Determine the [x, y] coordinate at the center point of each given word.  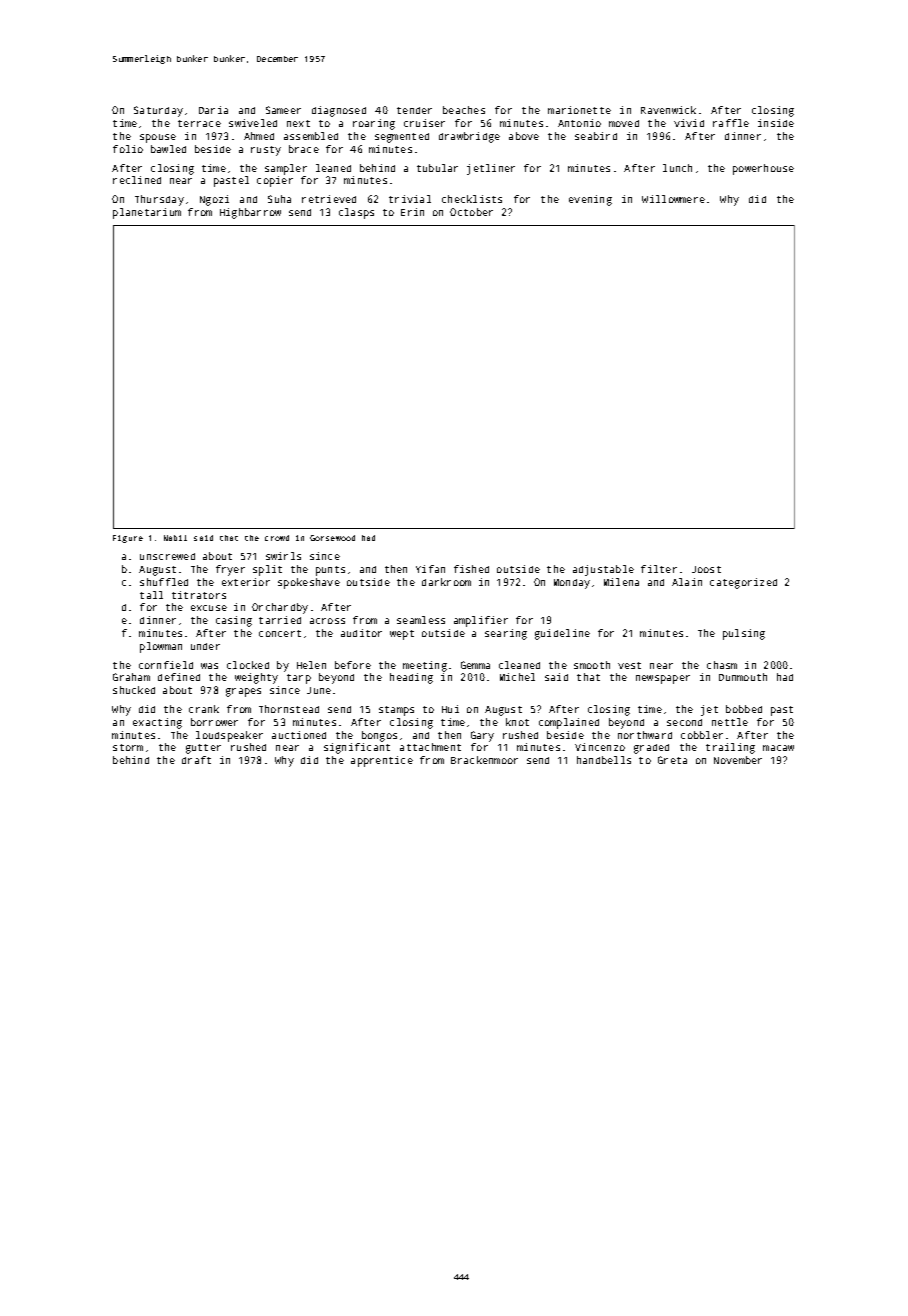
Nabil [175, 538]
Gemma [475, 665]
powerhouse [763, 169]
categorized [743, 583]
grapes [243, 692]
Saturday [158, 111]
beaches [464, 110]
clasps [356, 213]
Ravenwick [668, 110]
